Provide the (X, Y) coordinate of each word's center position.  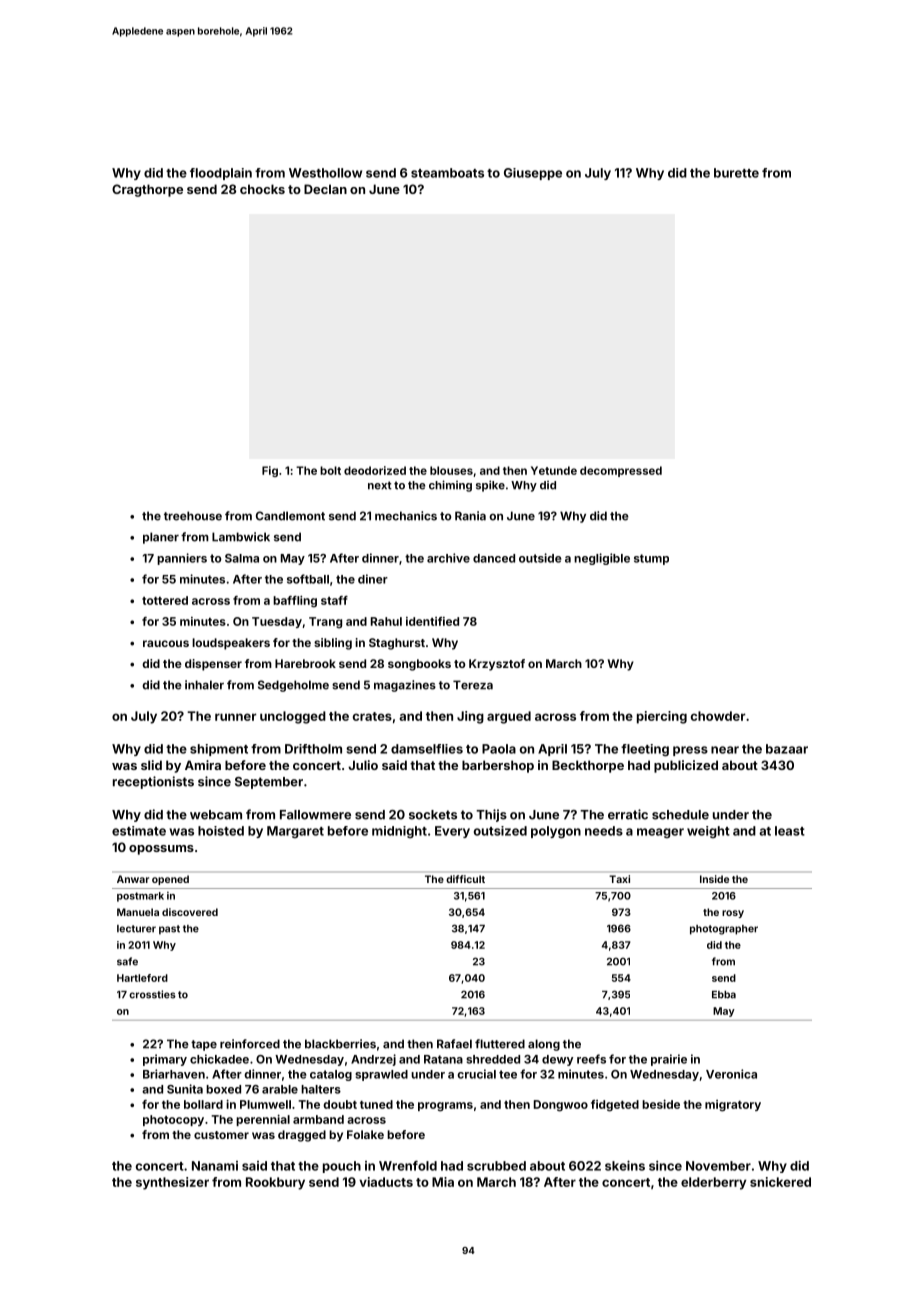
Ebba (724, 995)
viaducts (386, 1182)
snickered (780, 1182)
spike (490, 486)
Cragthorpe (147, 190)
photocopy (173, 1120)
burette (736, 173)
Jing (470, 717)
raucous (166, 643)
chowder (718, 716)
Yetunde (554, 470)
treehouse (193, 516)
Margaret (295, 832)
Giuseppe (533, 174)
